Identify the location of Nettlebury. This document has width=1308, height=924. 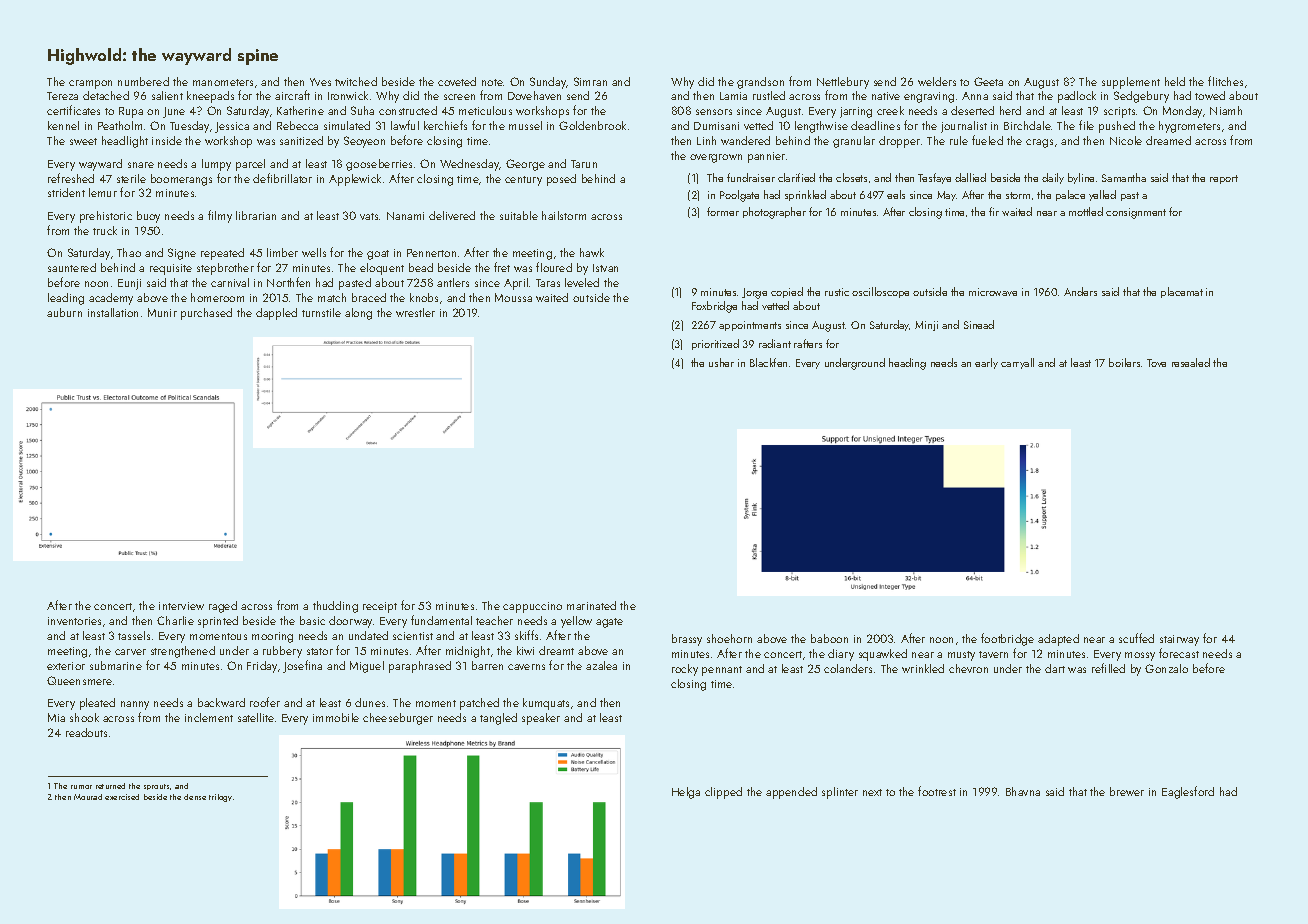
(843, 83).
